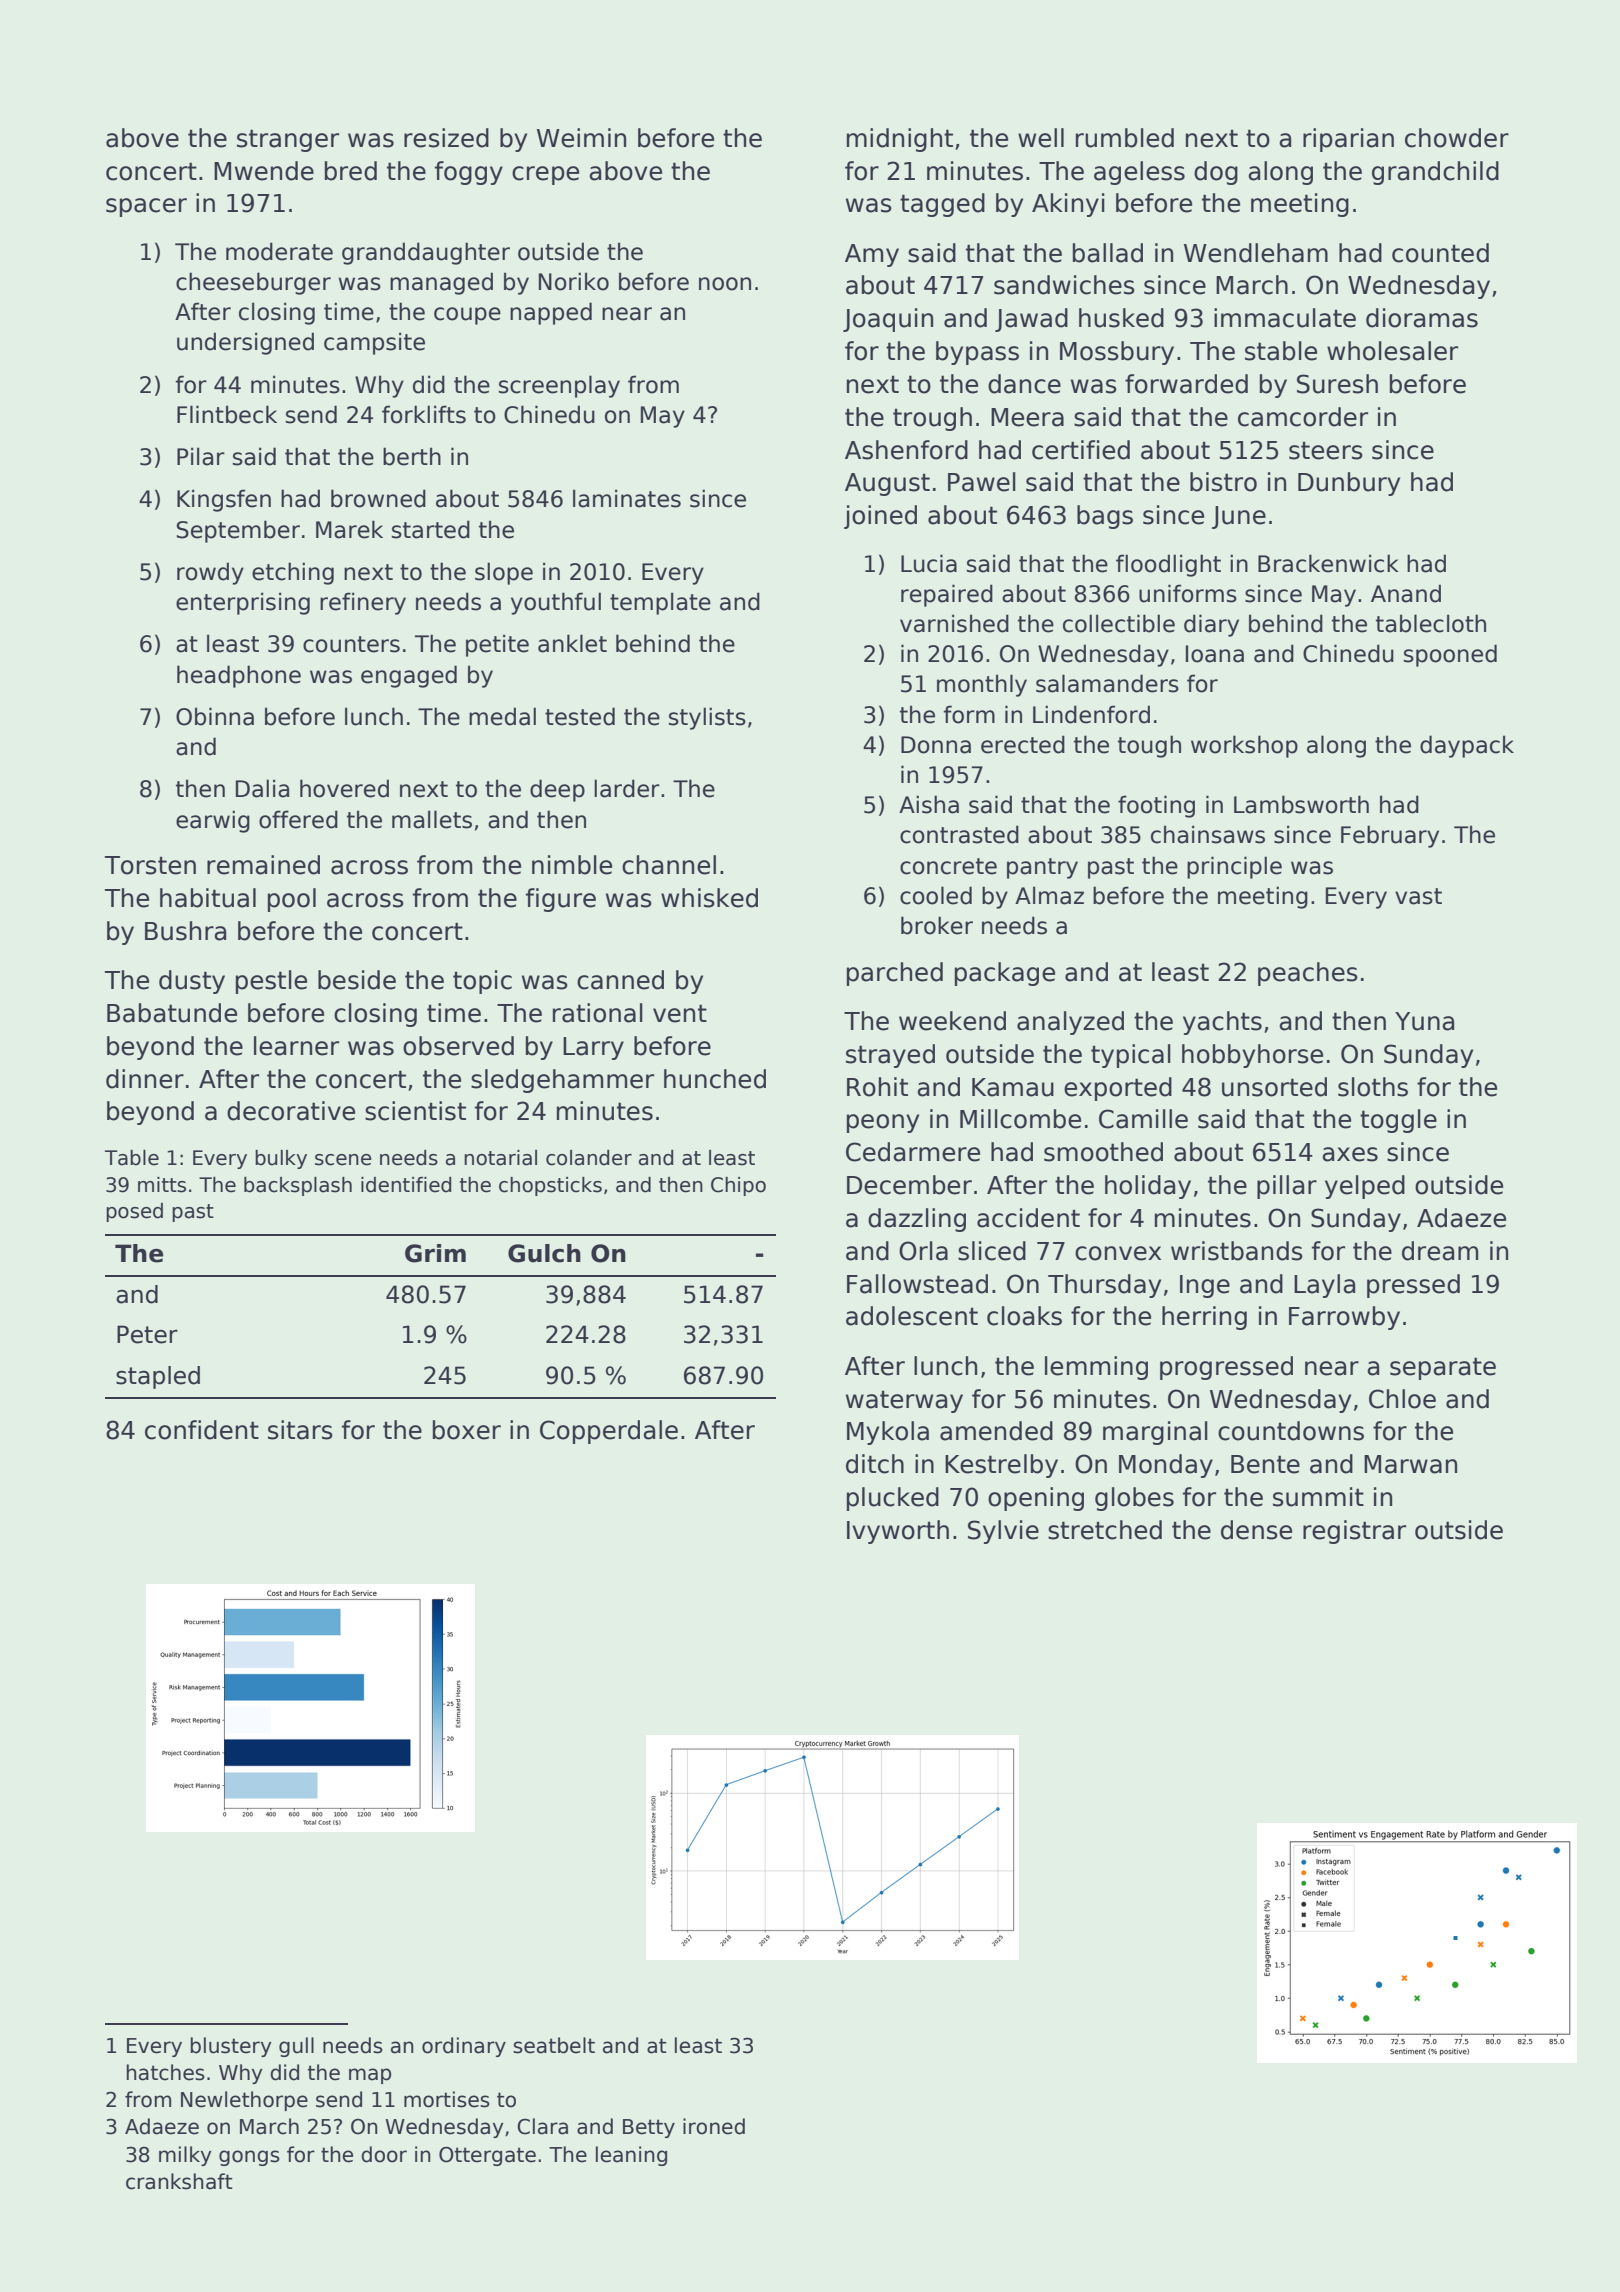  What do you see at coordinates (714, 2126) in the document?
I see `ironed` at bounding box center [714, 2126].
